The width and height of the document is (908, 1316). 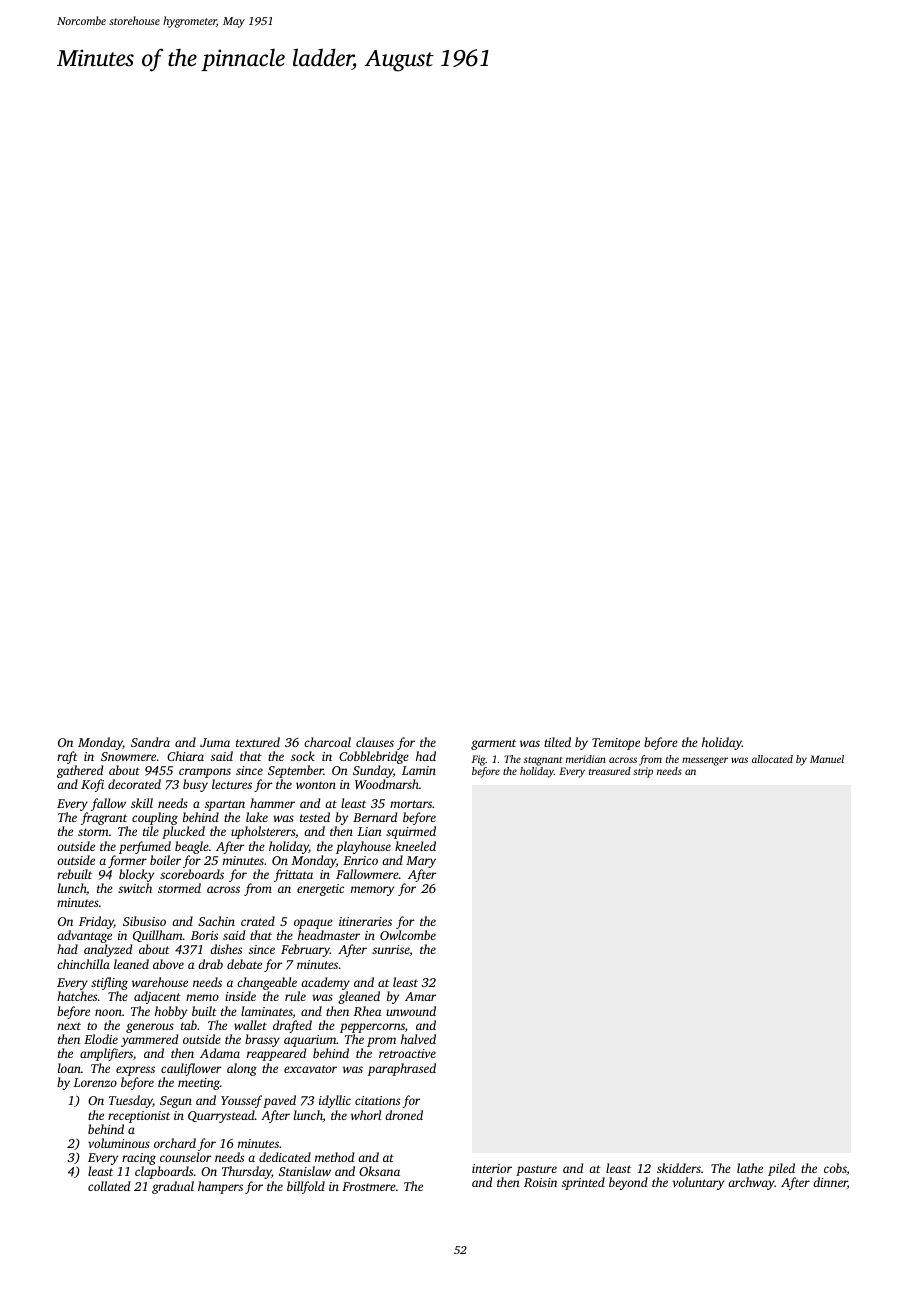 I want to click on archway, so click(x=751, y=1183).
